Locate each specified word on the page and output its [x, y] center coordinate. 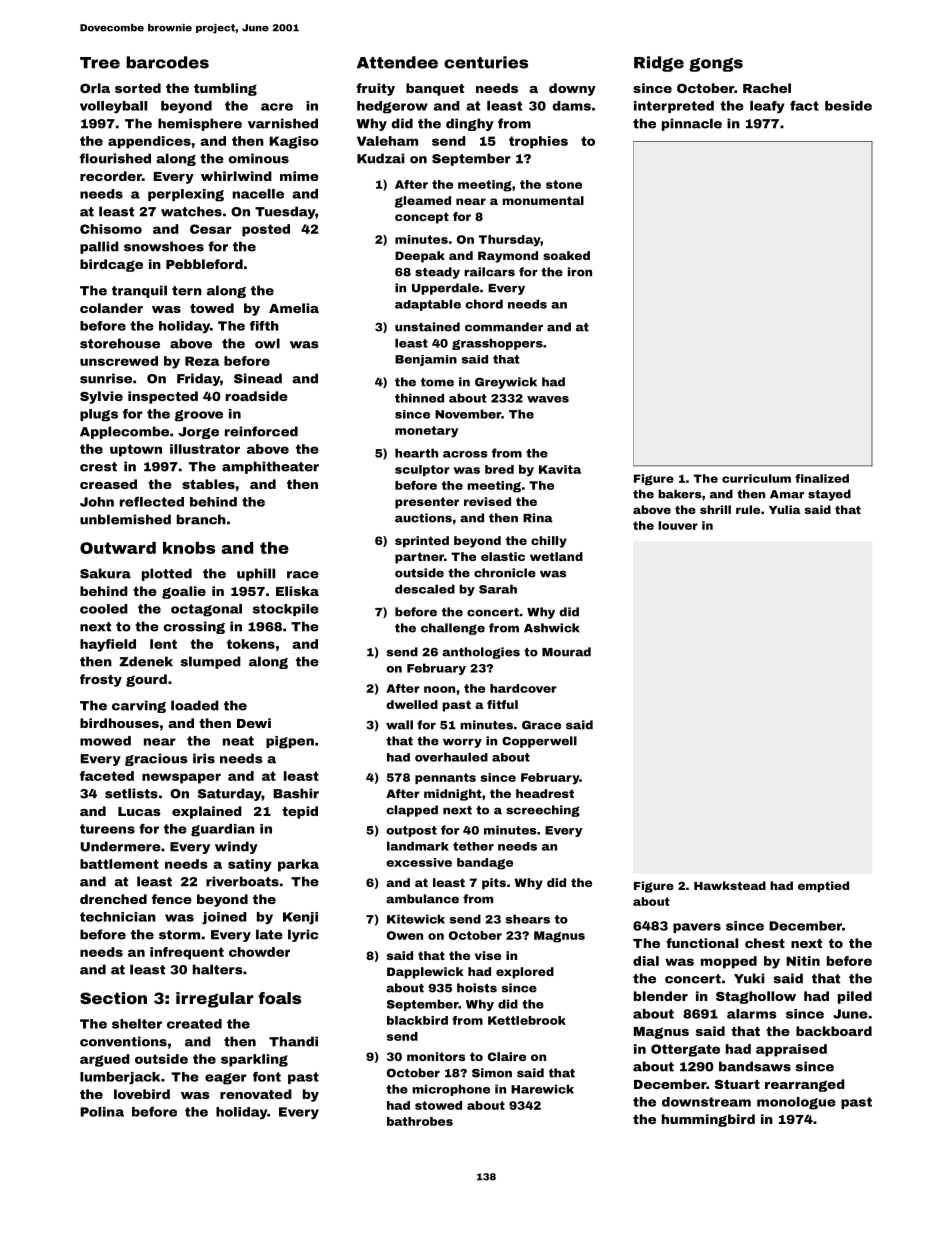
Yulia [785, 509]
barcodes [167, 62]
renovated [256, 1094]
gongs [716, 65]
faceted [107, 776]
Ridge [659, 64]
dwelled [412, 704]
